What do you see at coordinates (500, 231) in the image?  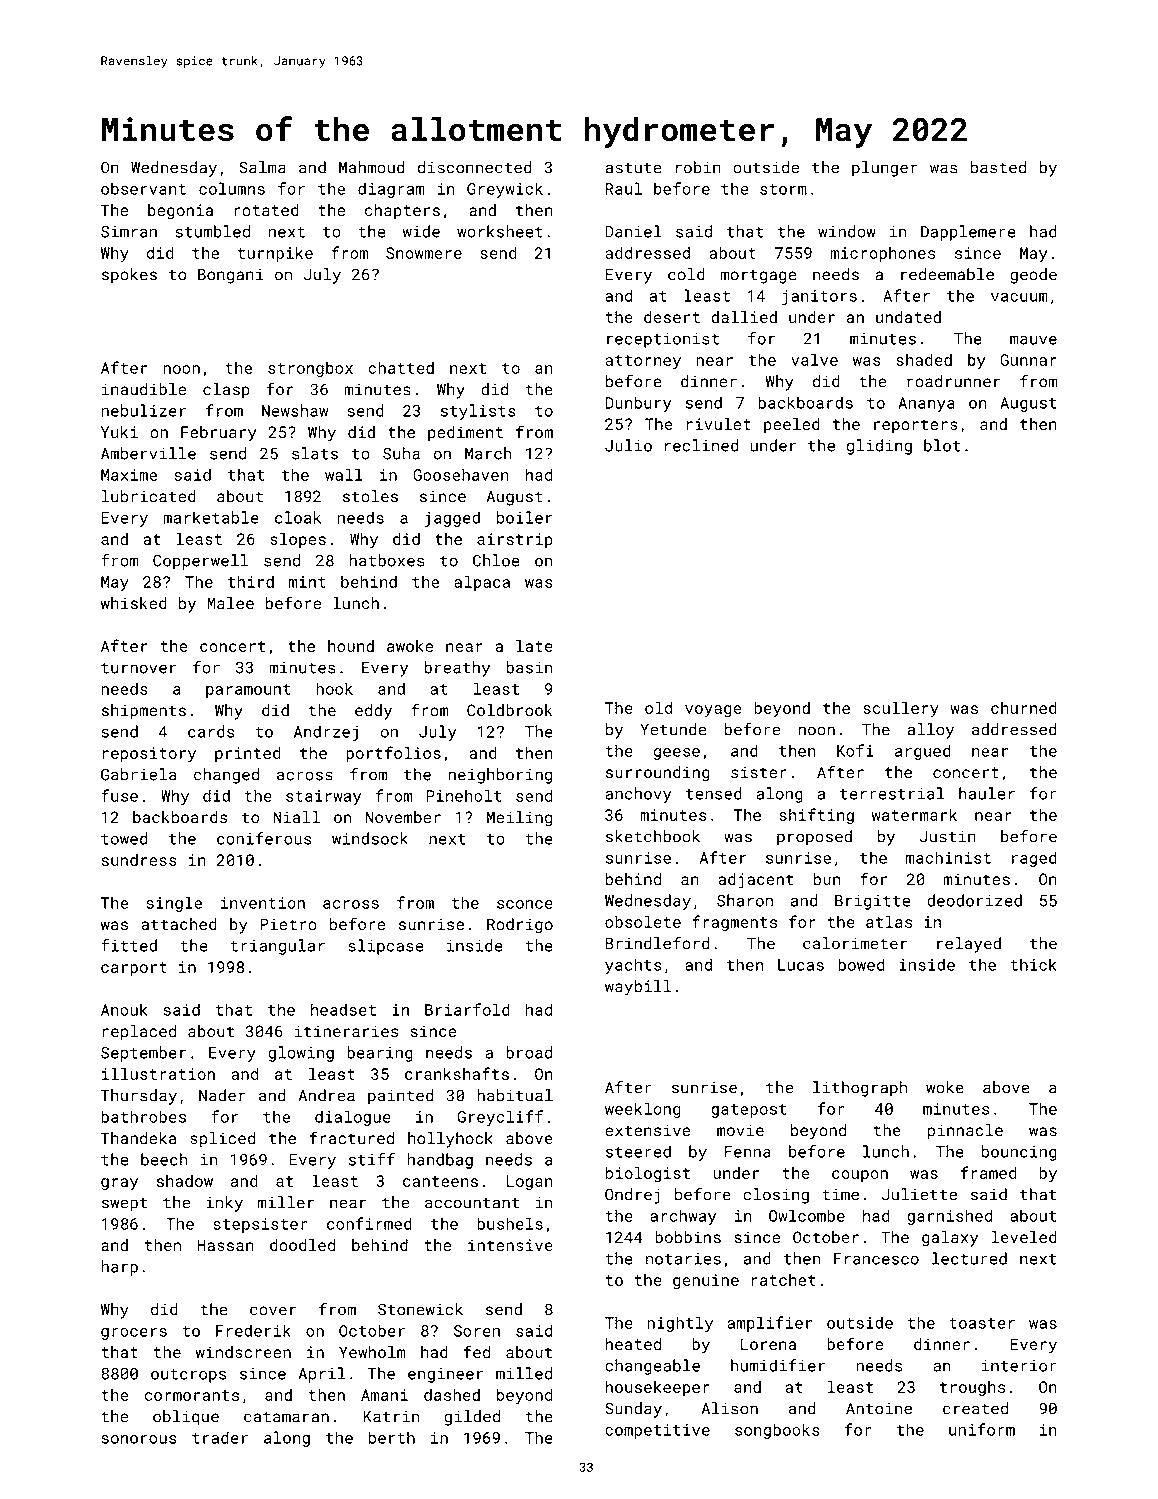 I see `worksheet` at bounding box center [500, 231].
